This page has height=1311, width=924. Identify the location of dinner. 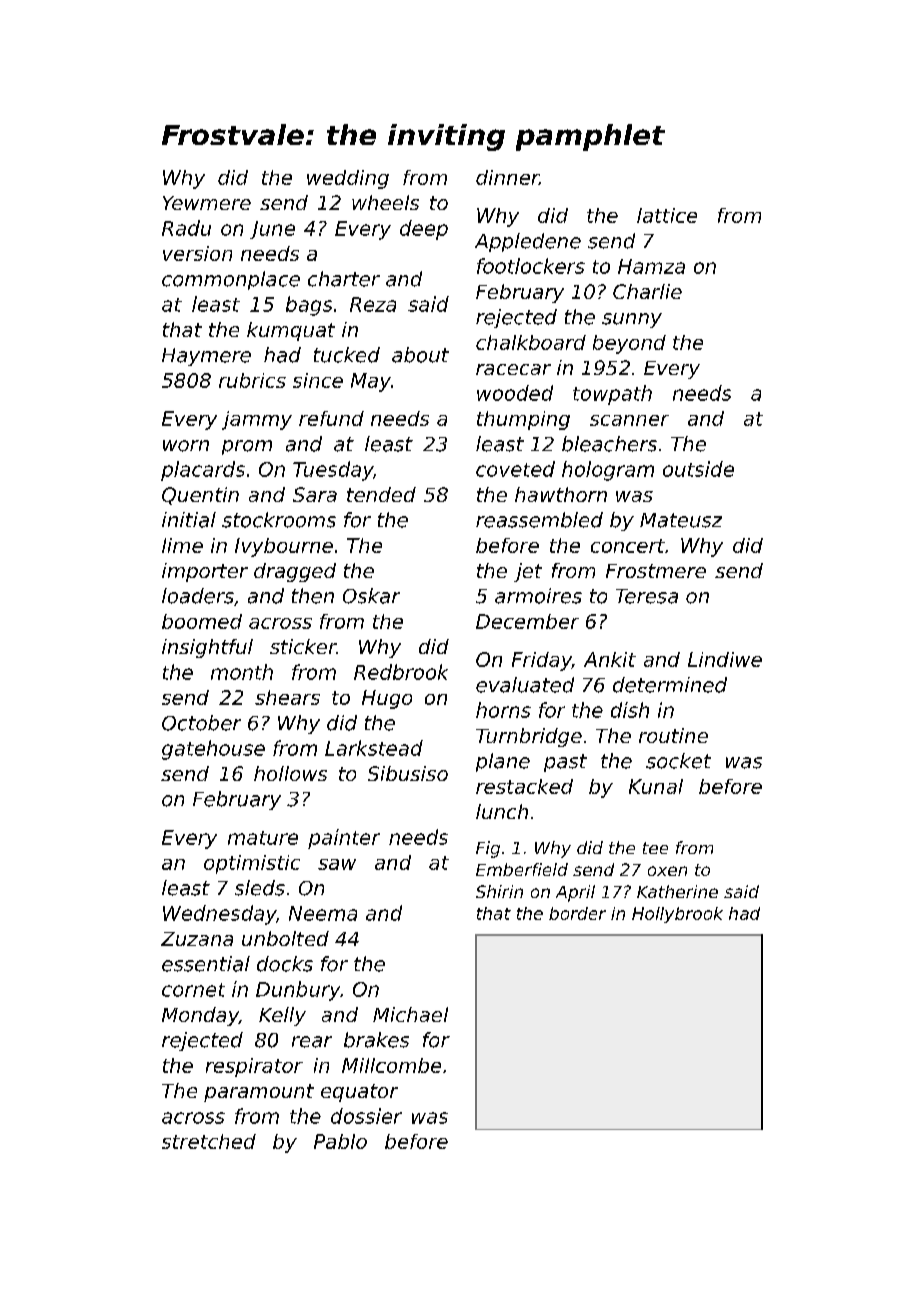
(507, 177).
